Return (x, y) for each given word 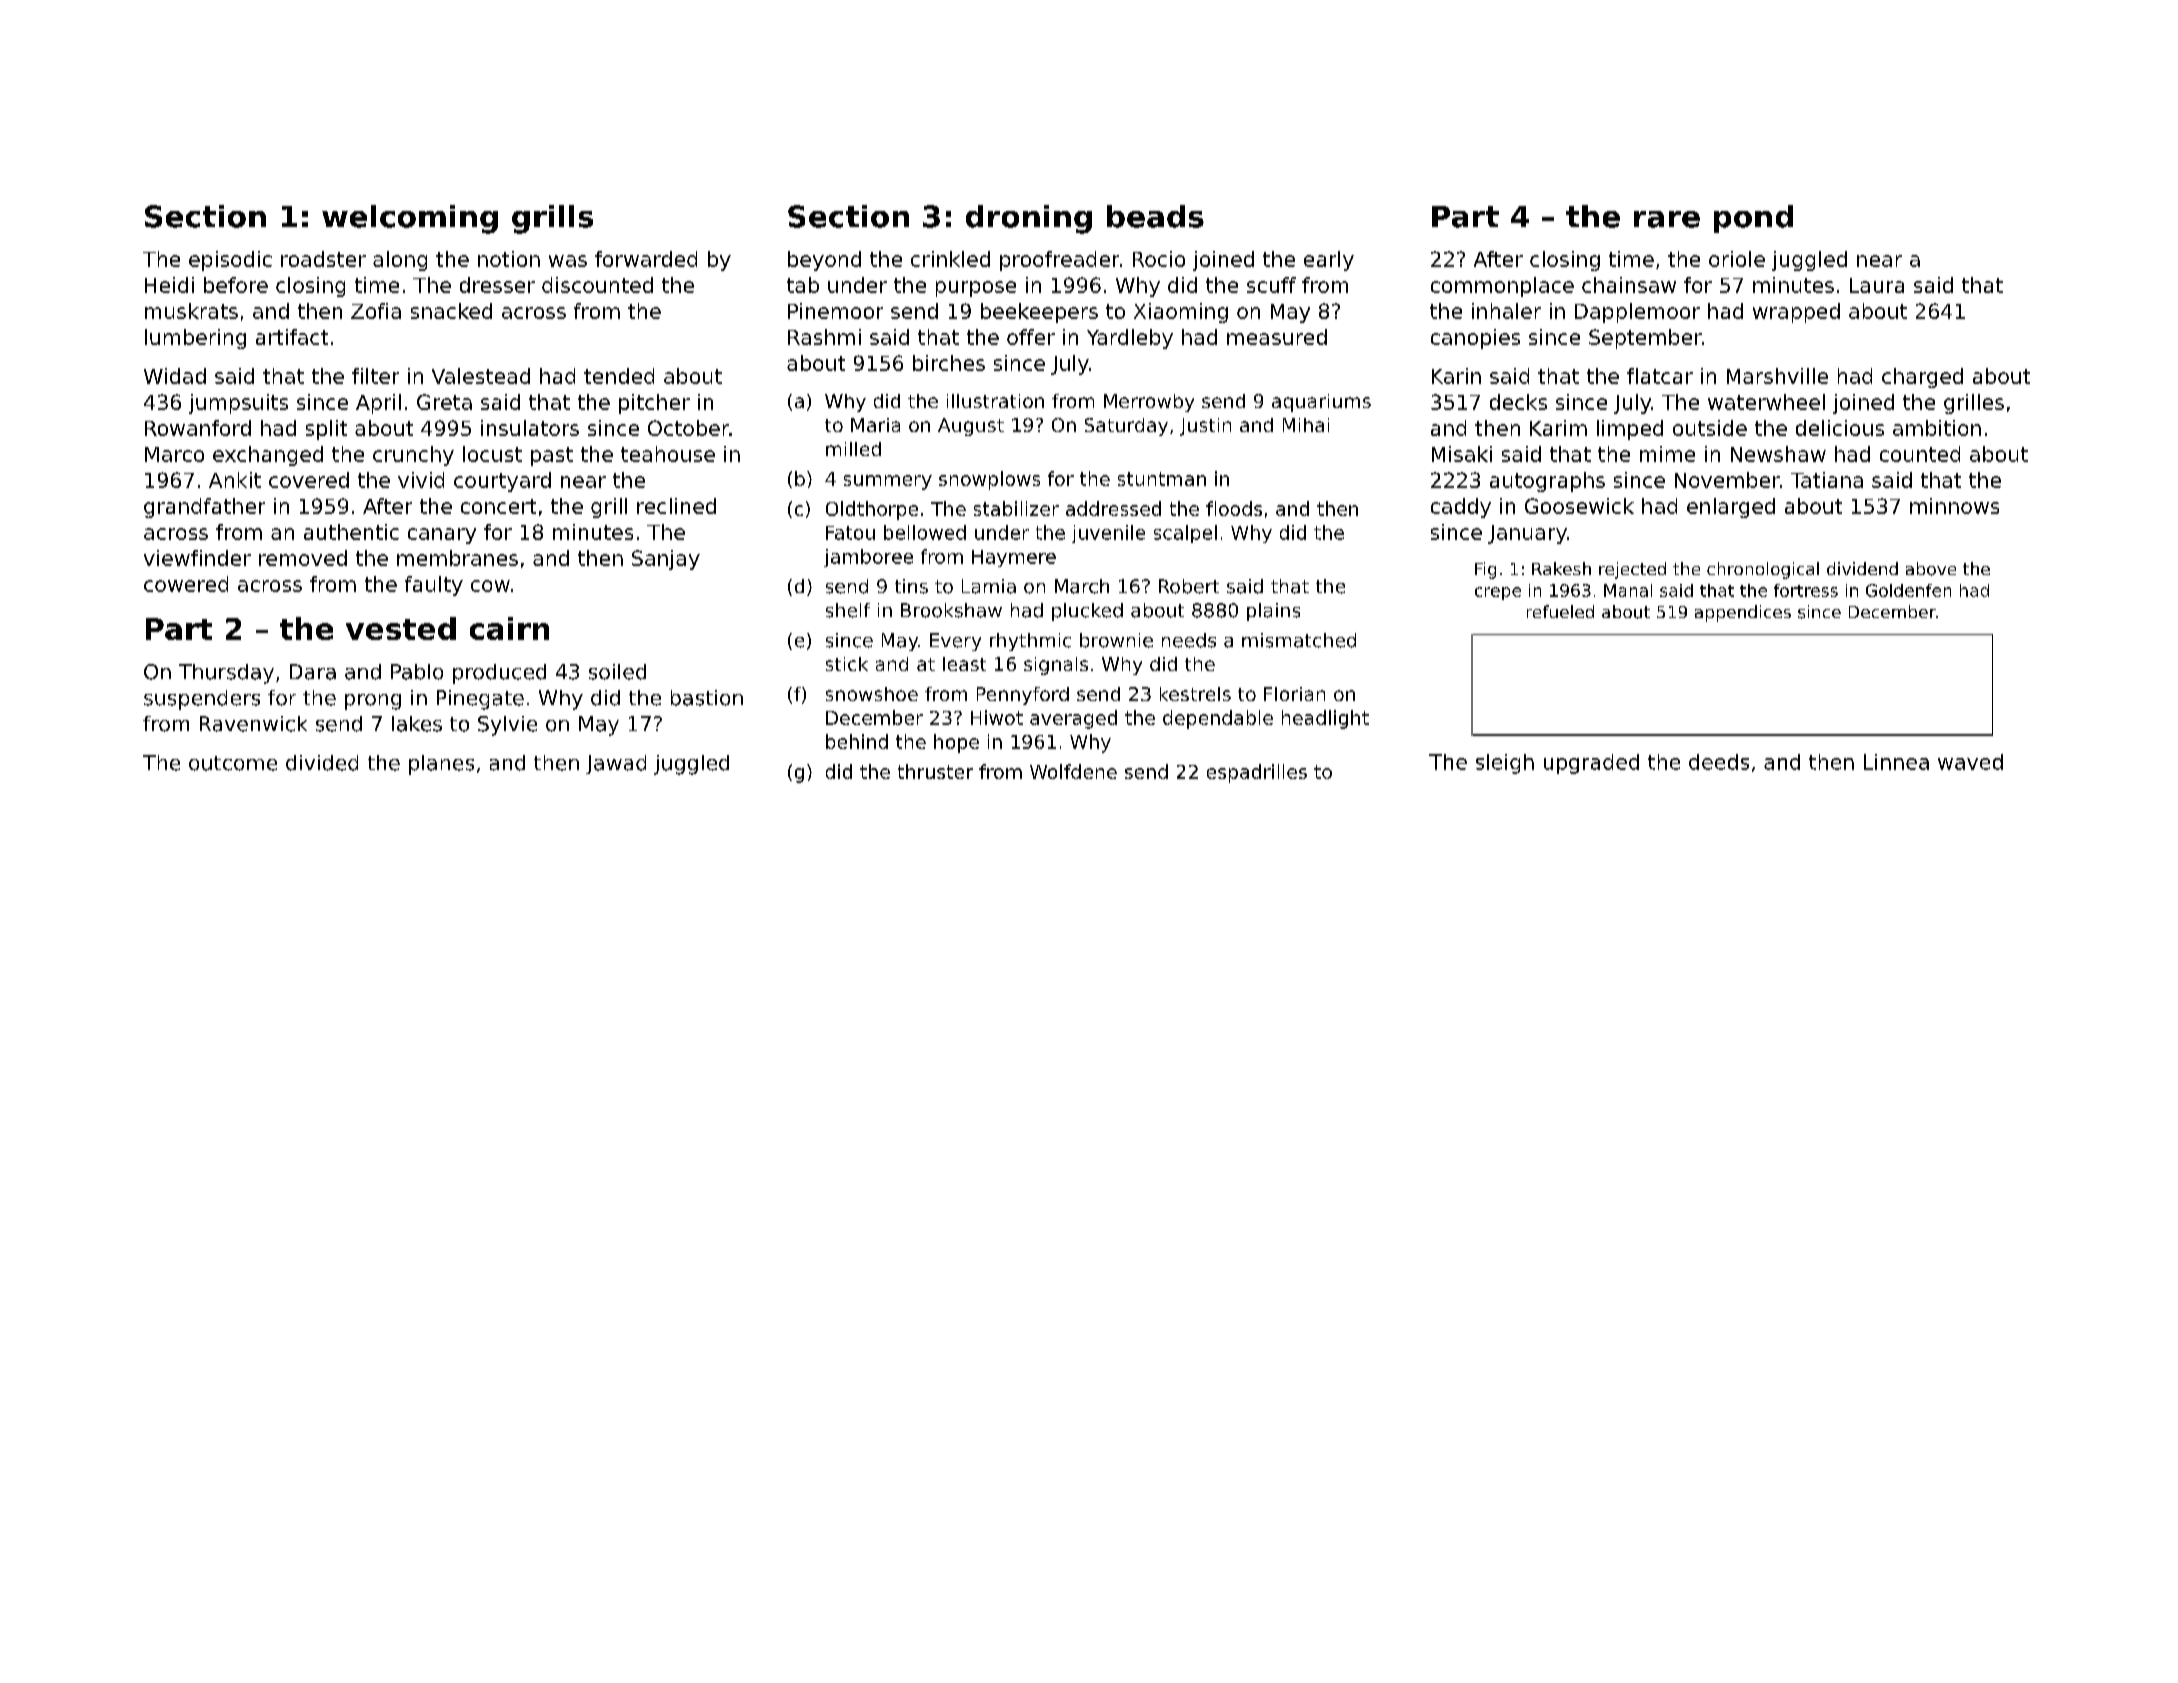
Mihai (1306, 425)
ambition (1937, 428)
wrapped (1796, 313)
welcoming (410, 219)
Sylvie (507, 726)
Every (955, 642)
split (326, 430)
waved (1970, 762)
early (1329, 261)
